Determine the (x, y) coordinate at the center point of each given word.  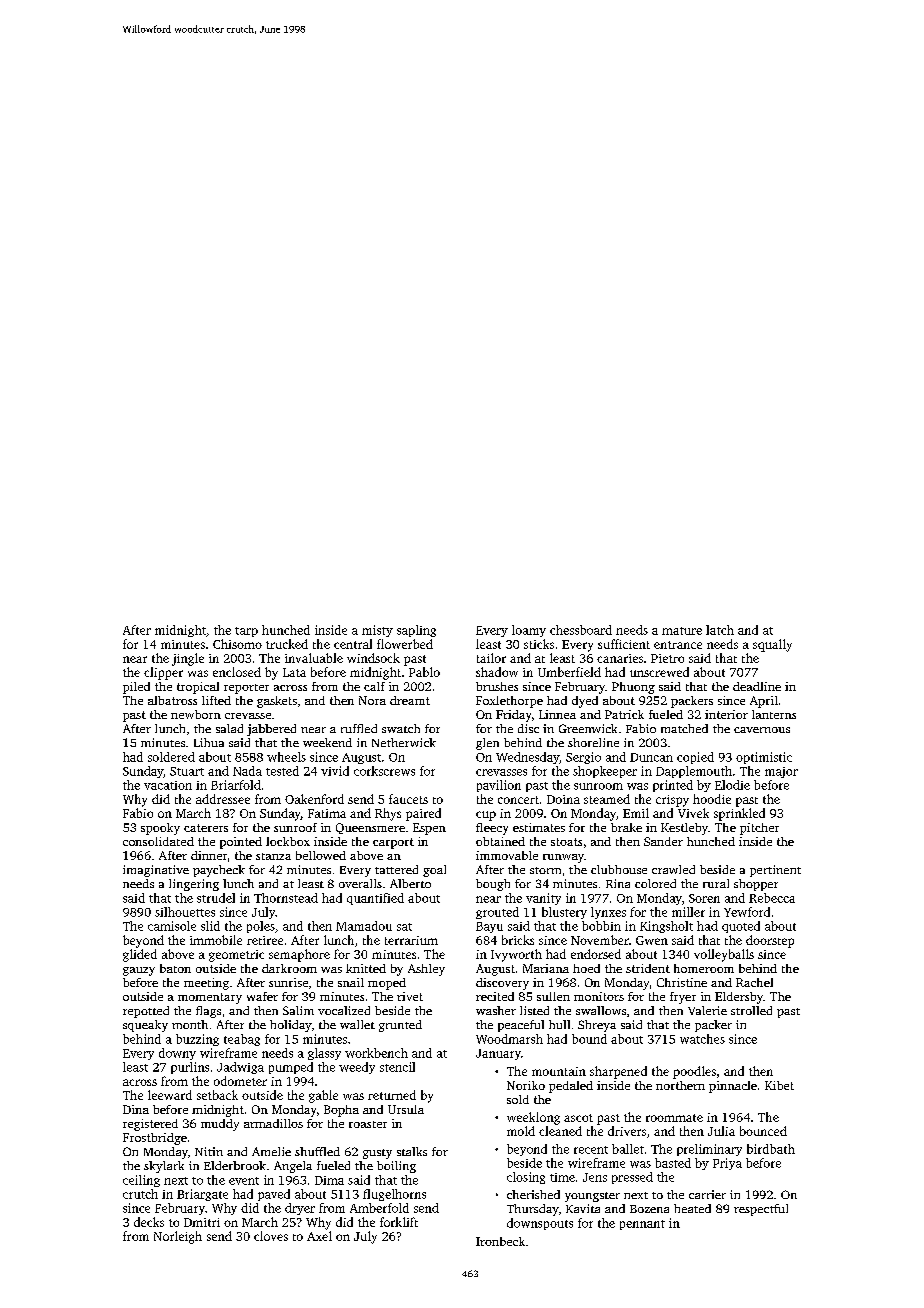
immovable (507, 855)
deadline (757, 686)
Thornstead (286, 898)
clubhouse (619, 869)
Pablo (424, 672)
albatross (172, 700)
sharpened (618, 1072)
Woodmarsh (509, 1039)
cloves (271, 1236)
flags (208, 1012)
